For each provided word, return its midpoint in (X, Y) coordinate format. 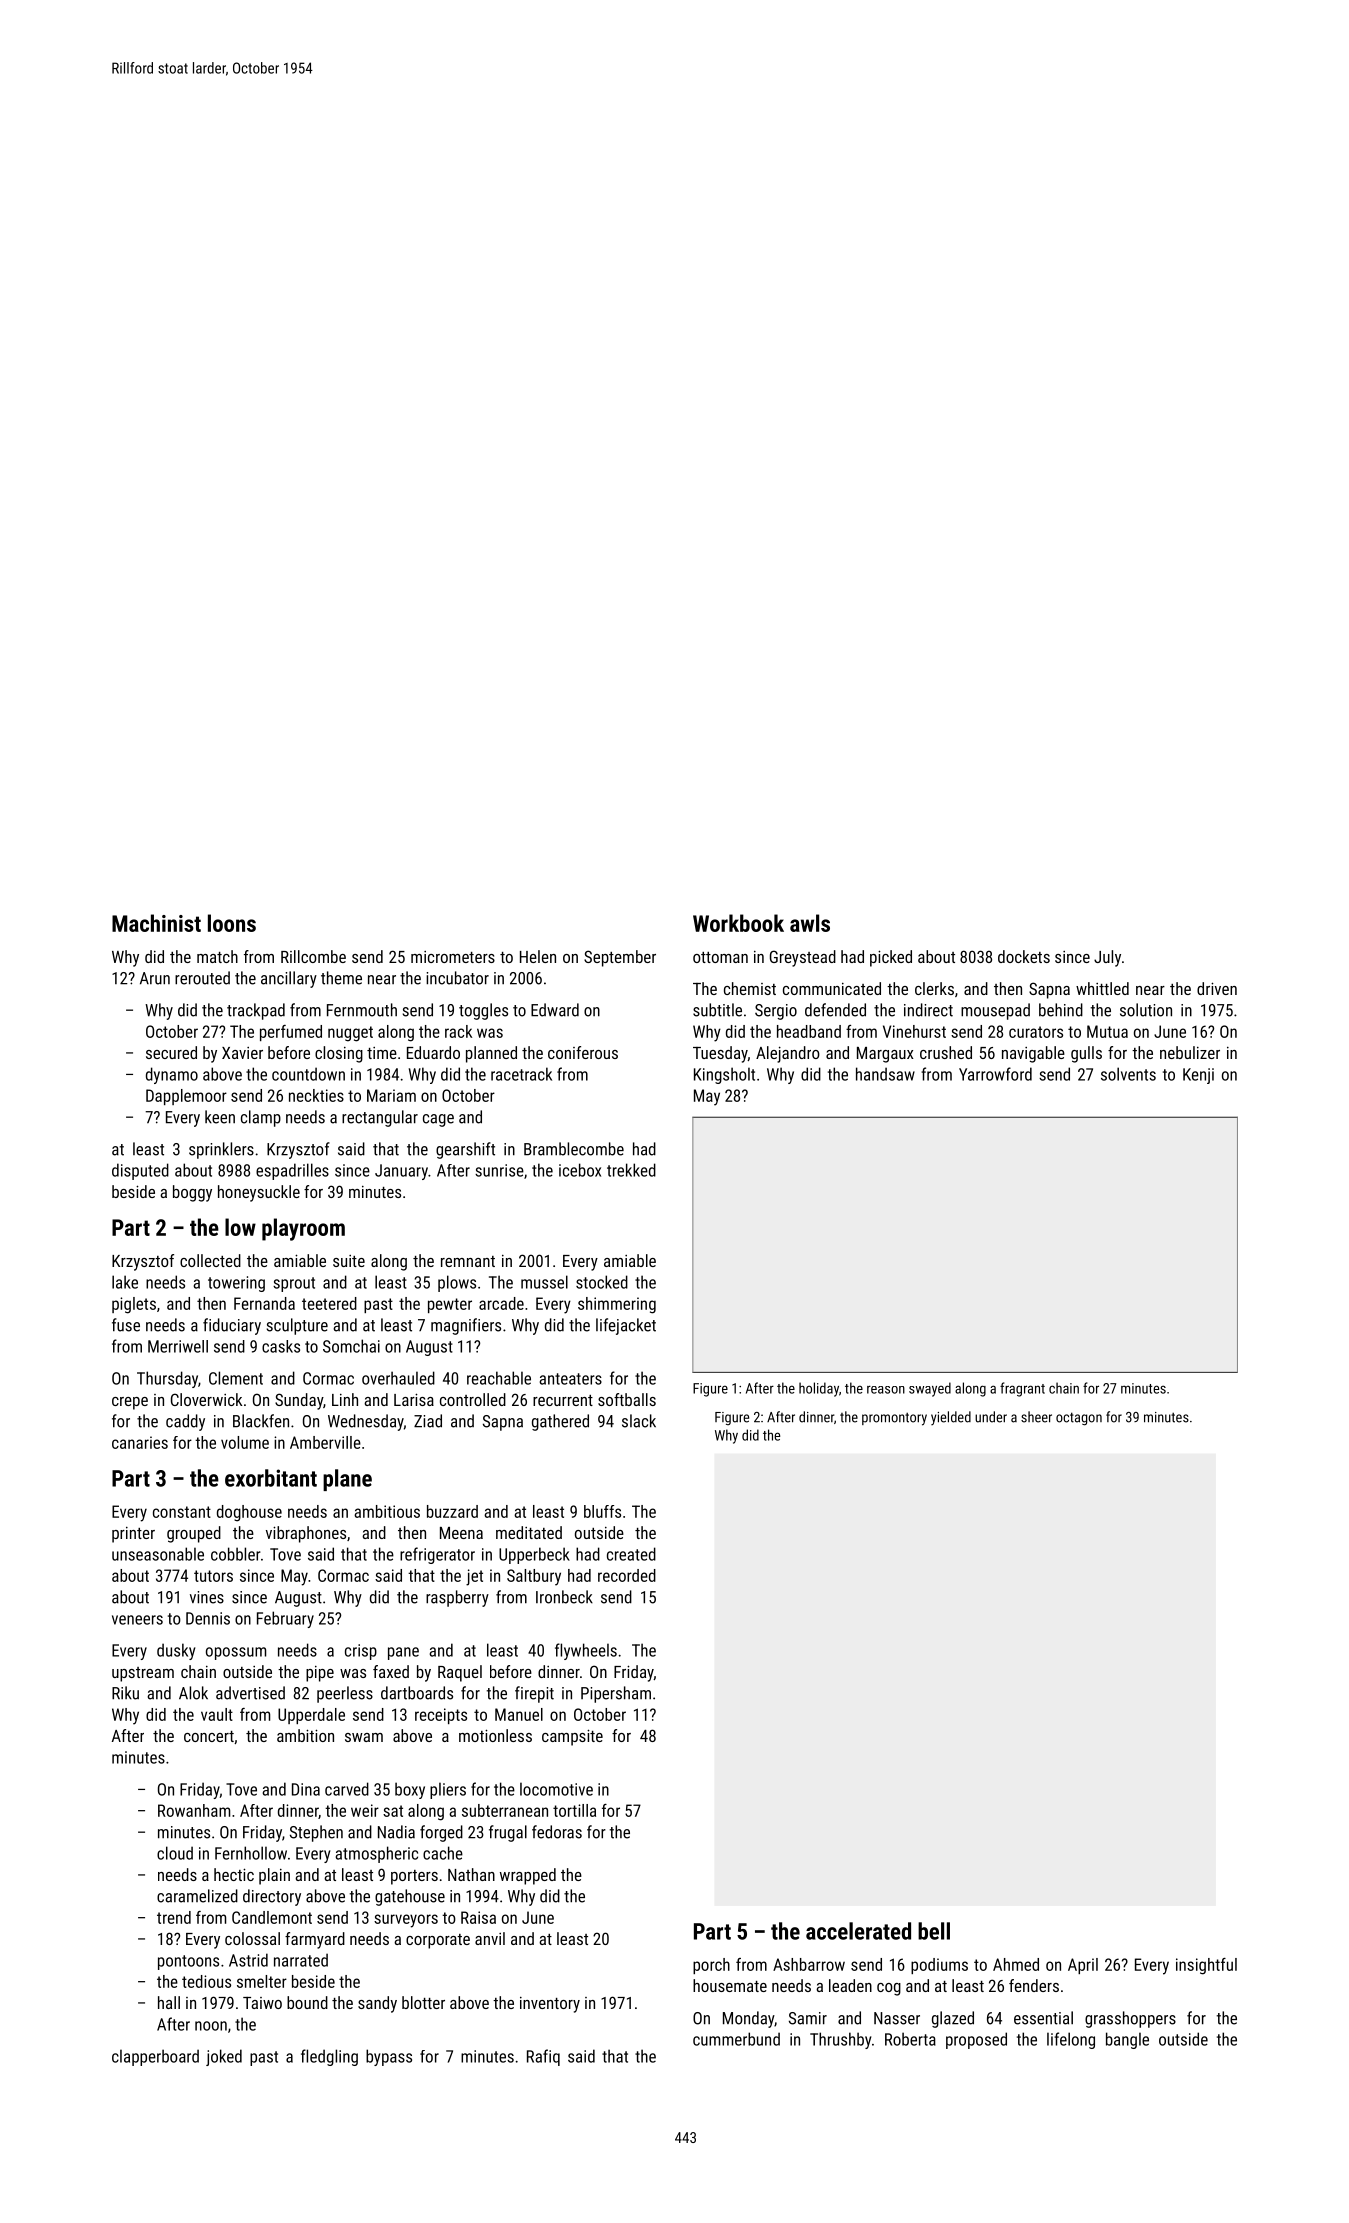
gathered (560, 1422)
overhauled (398, 1378)
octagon (1079, 1419)
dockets (1024, 956)
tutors (213, 1576)
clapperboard (155, 2057)
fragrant (1022, 1389)
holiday (819, 1389)
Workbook (738, 923)
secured (171, 1052)
